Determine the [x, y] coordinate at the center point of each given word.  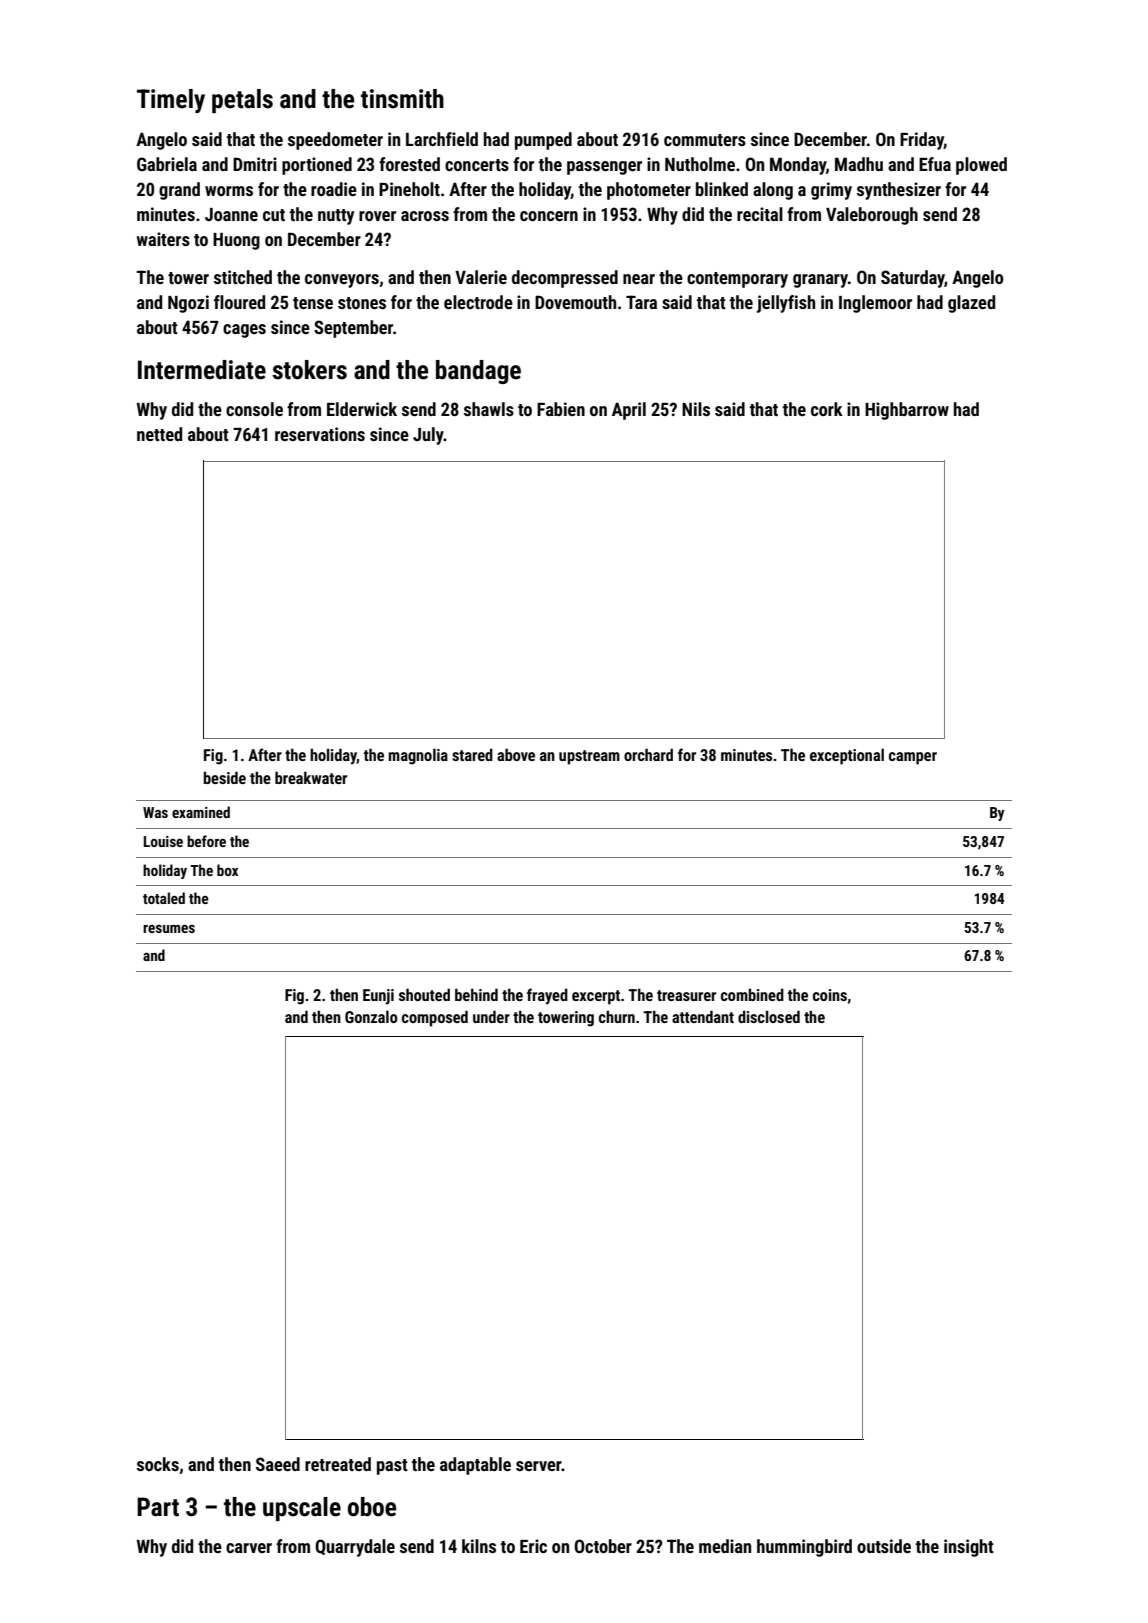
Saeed [278, 1464]
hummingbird [804, 1548]
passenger [604, 168]
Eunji [378, 997]
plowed [981, 166]
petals [242, 101]
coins [830, 995]
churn [617, 1016]
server [539, 1466]
